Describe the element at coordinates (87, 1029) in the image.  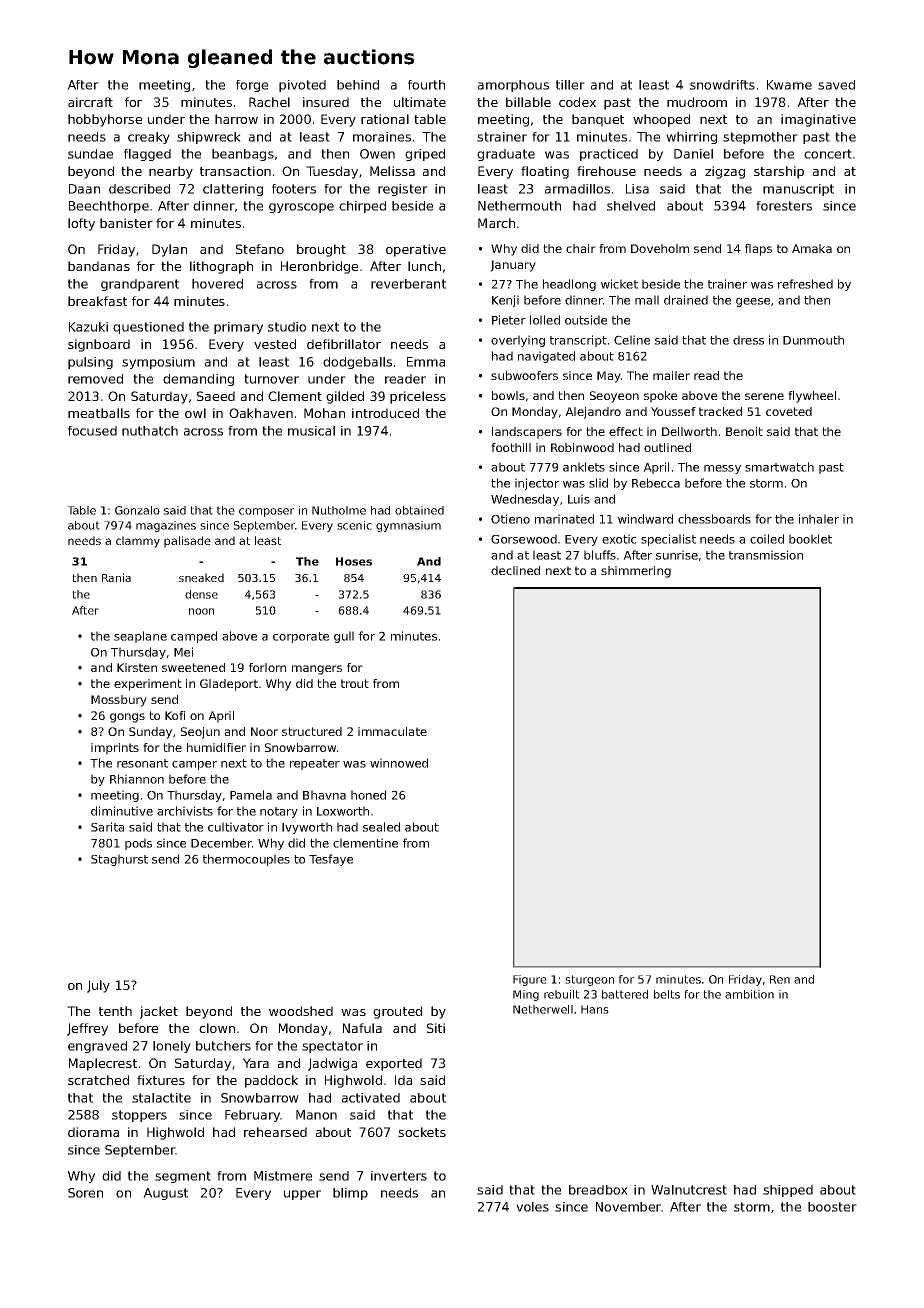
I see `Jeffrey` at that location.
